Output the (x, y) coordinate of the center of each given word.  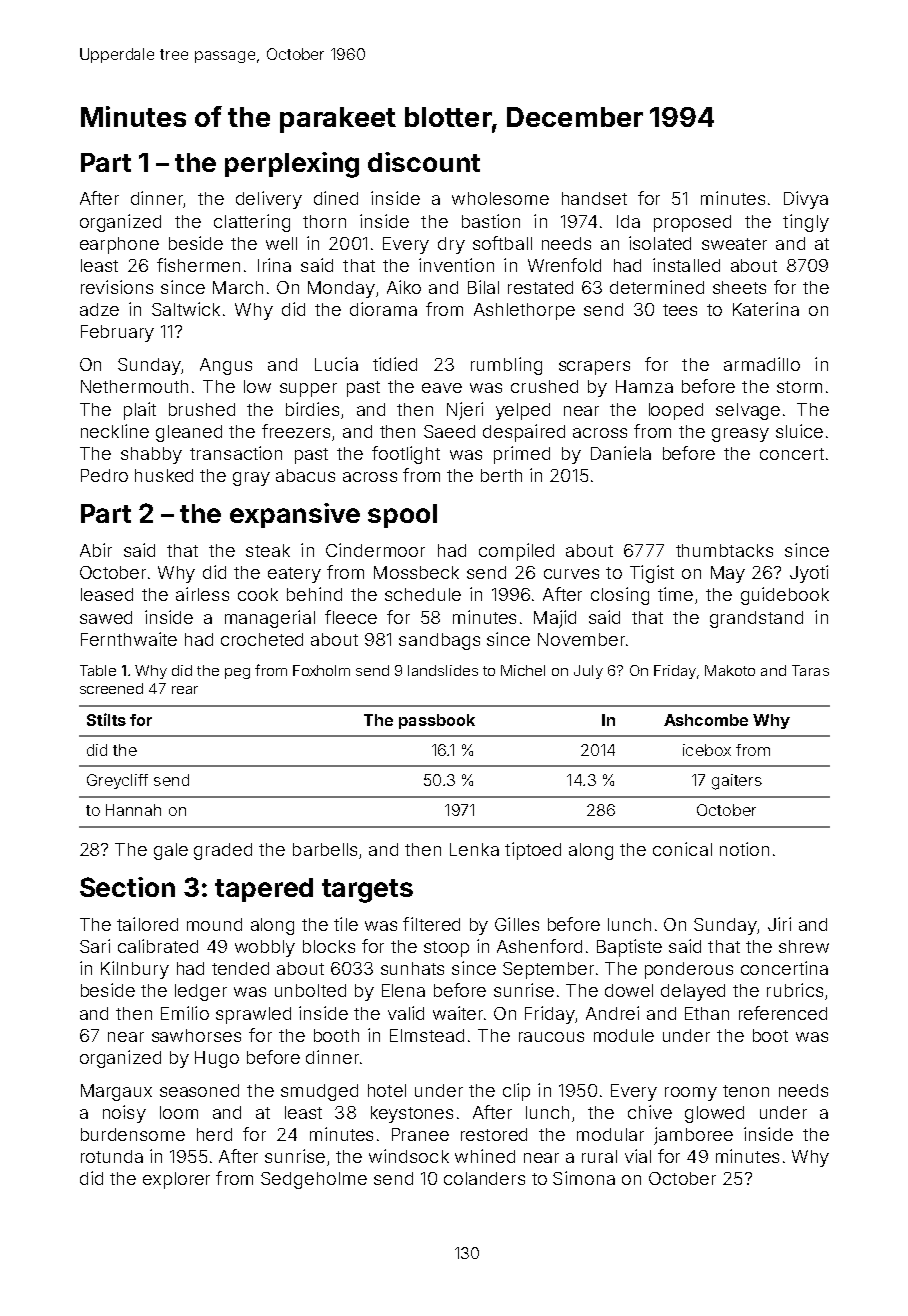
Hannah (133, 810)
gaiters (737, 782)
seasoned (199, 1090)
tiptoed (533, 851)
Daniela (621, 453)
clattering (252, 223)
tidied (395, 364)
